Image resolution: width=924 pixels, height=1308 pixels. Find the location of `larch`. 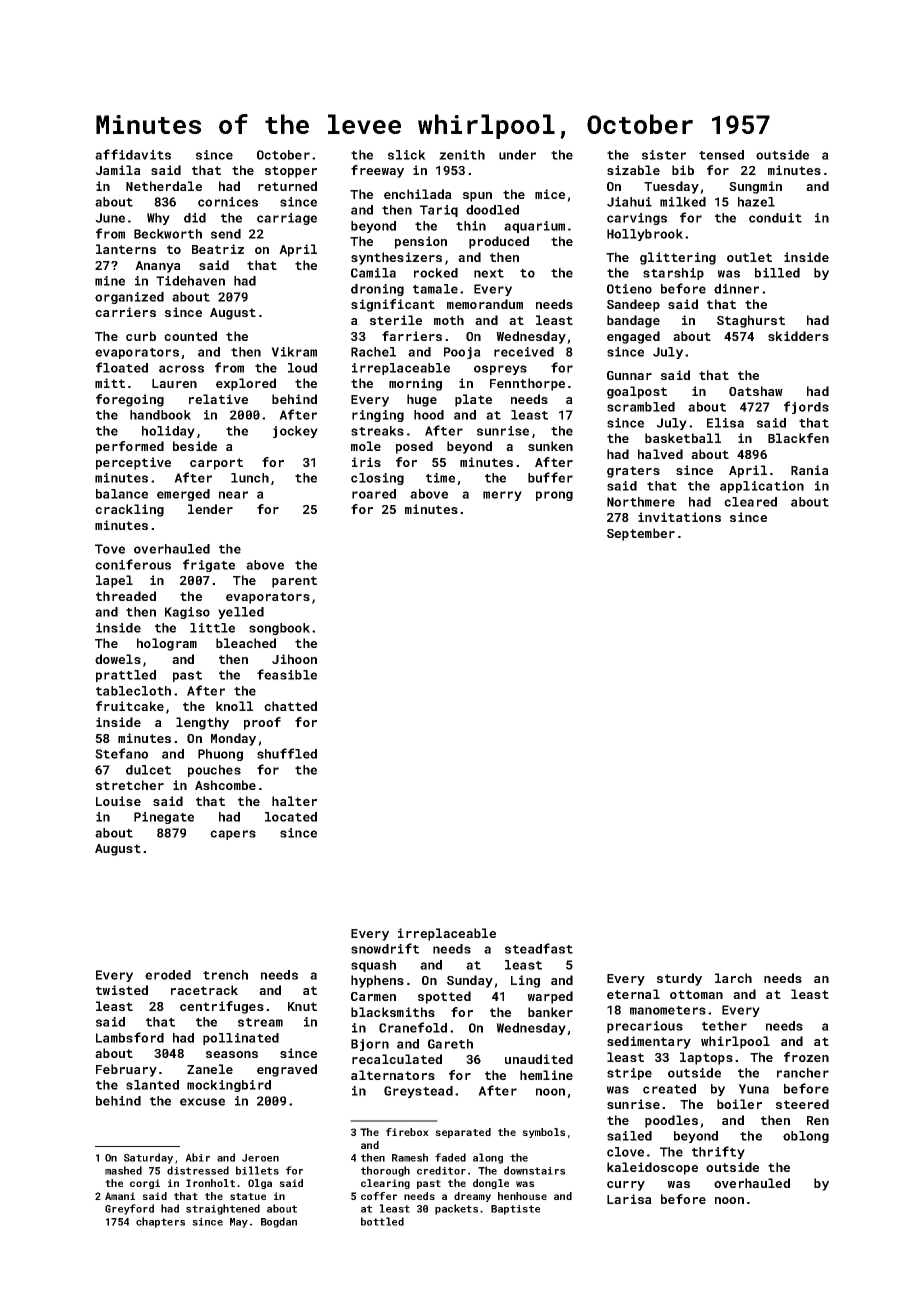

larch is located at coordinates (733, 978).
